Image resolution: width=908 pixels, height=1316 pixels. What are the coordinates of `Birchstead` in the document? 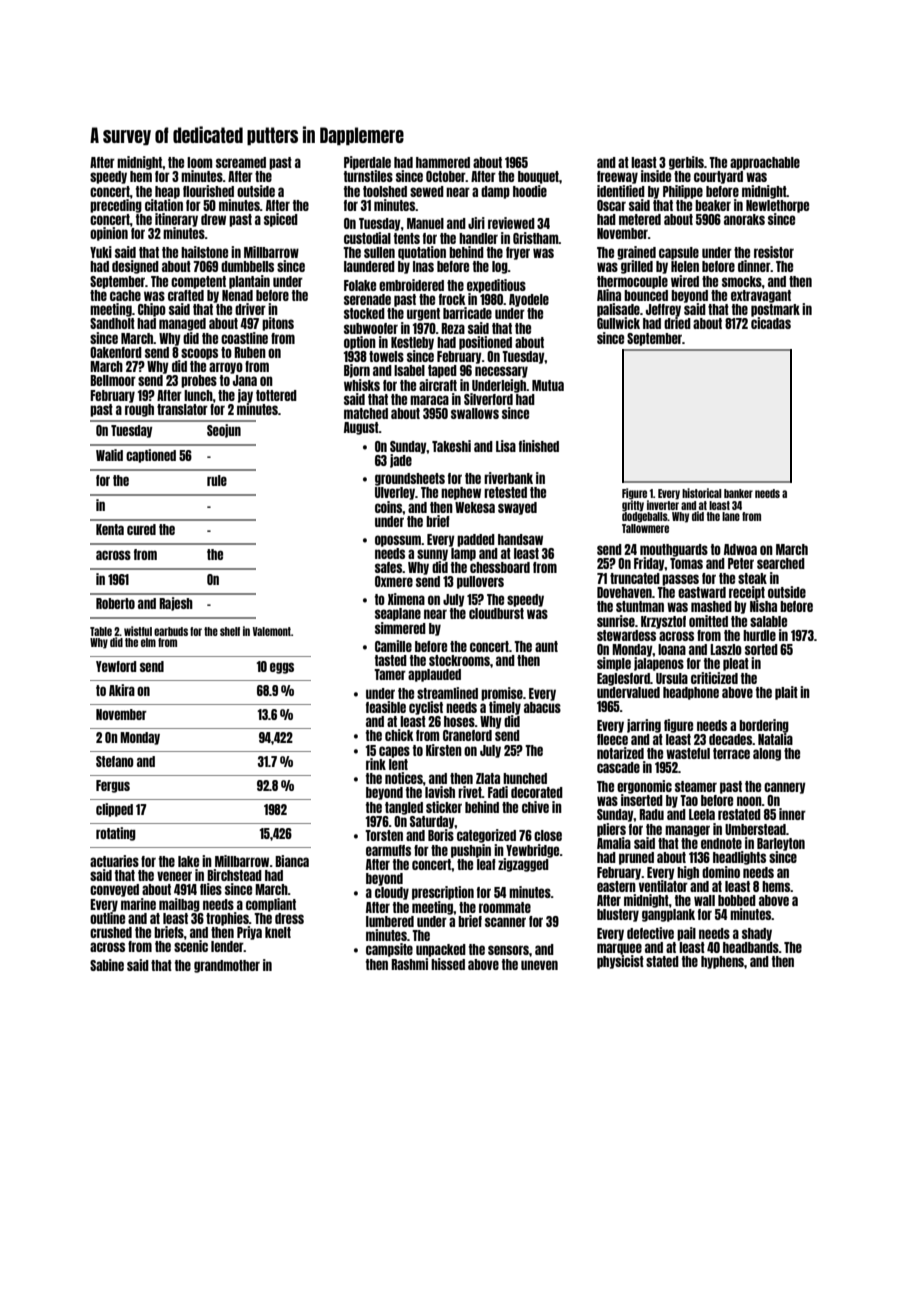 It's located at (234, 875).
